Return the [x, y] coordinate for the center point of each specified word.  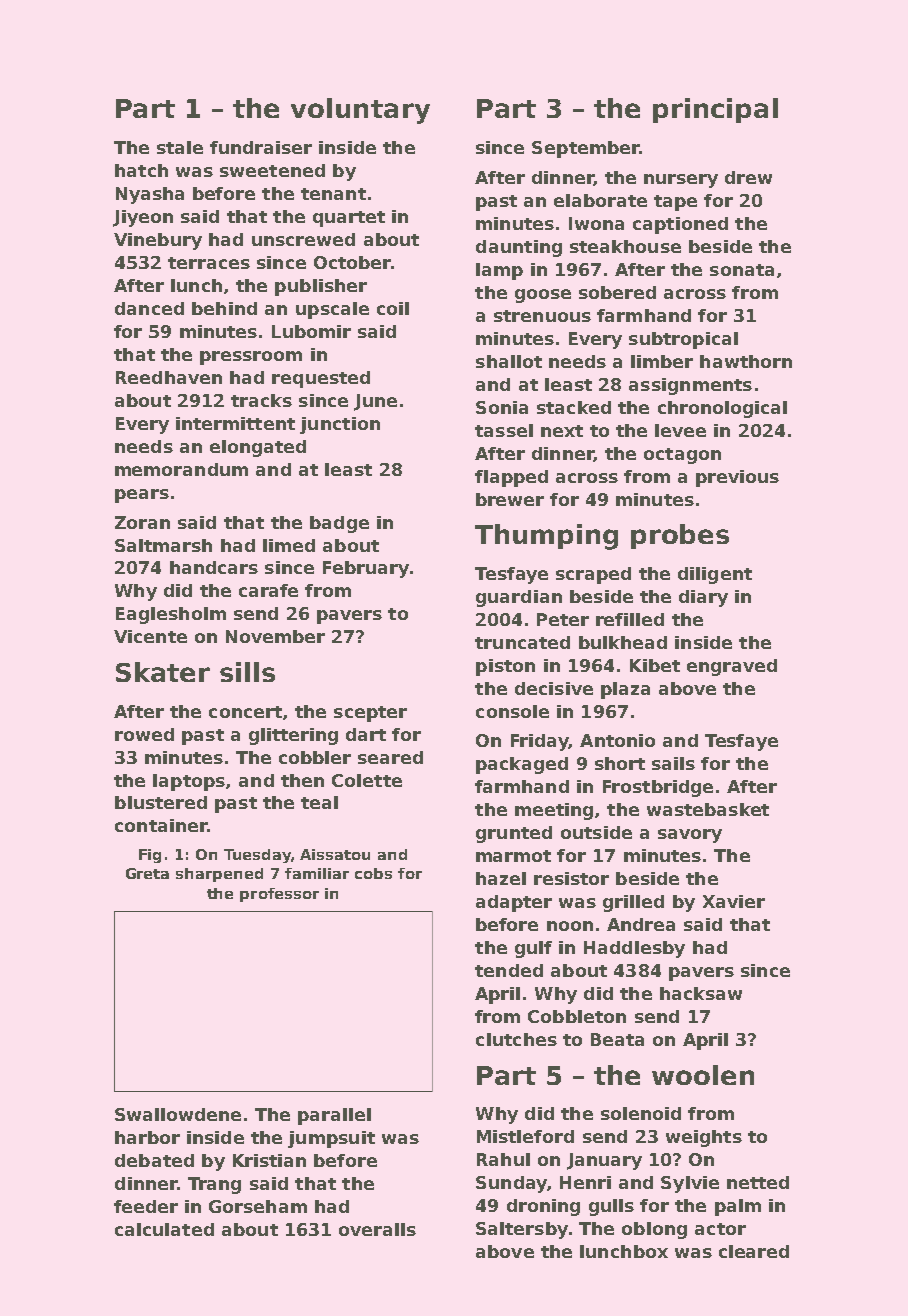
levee [680, 430]
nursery [681, 181]
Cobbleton [577, 1016]
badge [339, 524]
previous [737, 478]
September [586, 149]
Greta [147, 873]
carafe [268, 590]
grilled [633, 903]
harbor [147, 1137]
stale [180, 147]
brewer [510, 499]
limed [289, 545]
